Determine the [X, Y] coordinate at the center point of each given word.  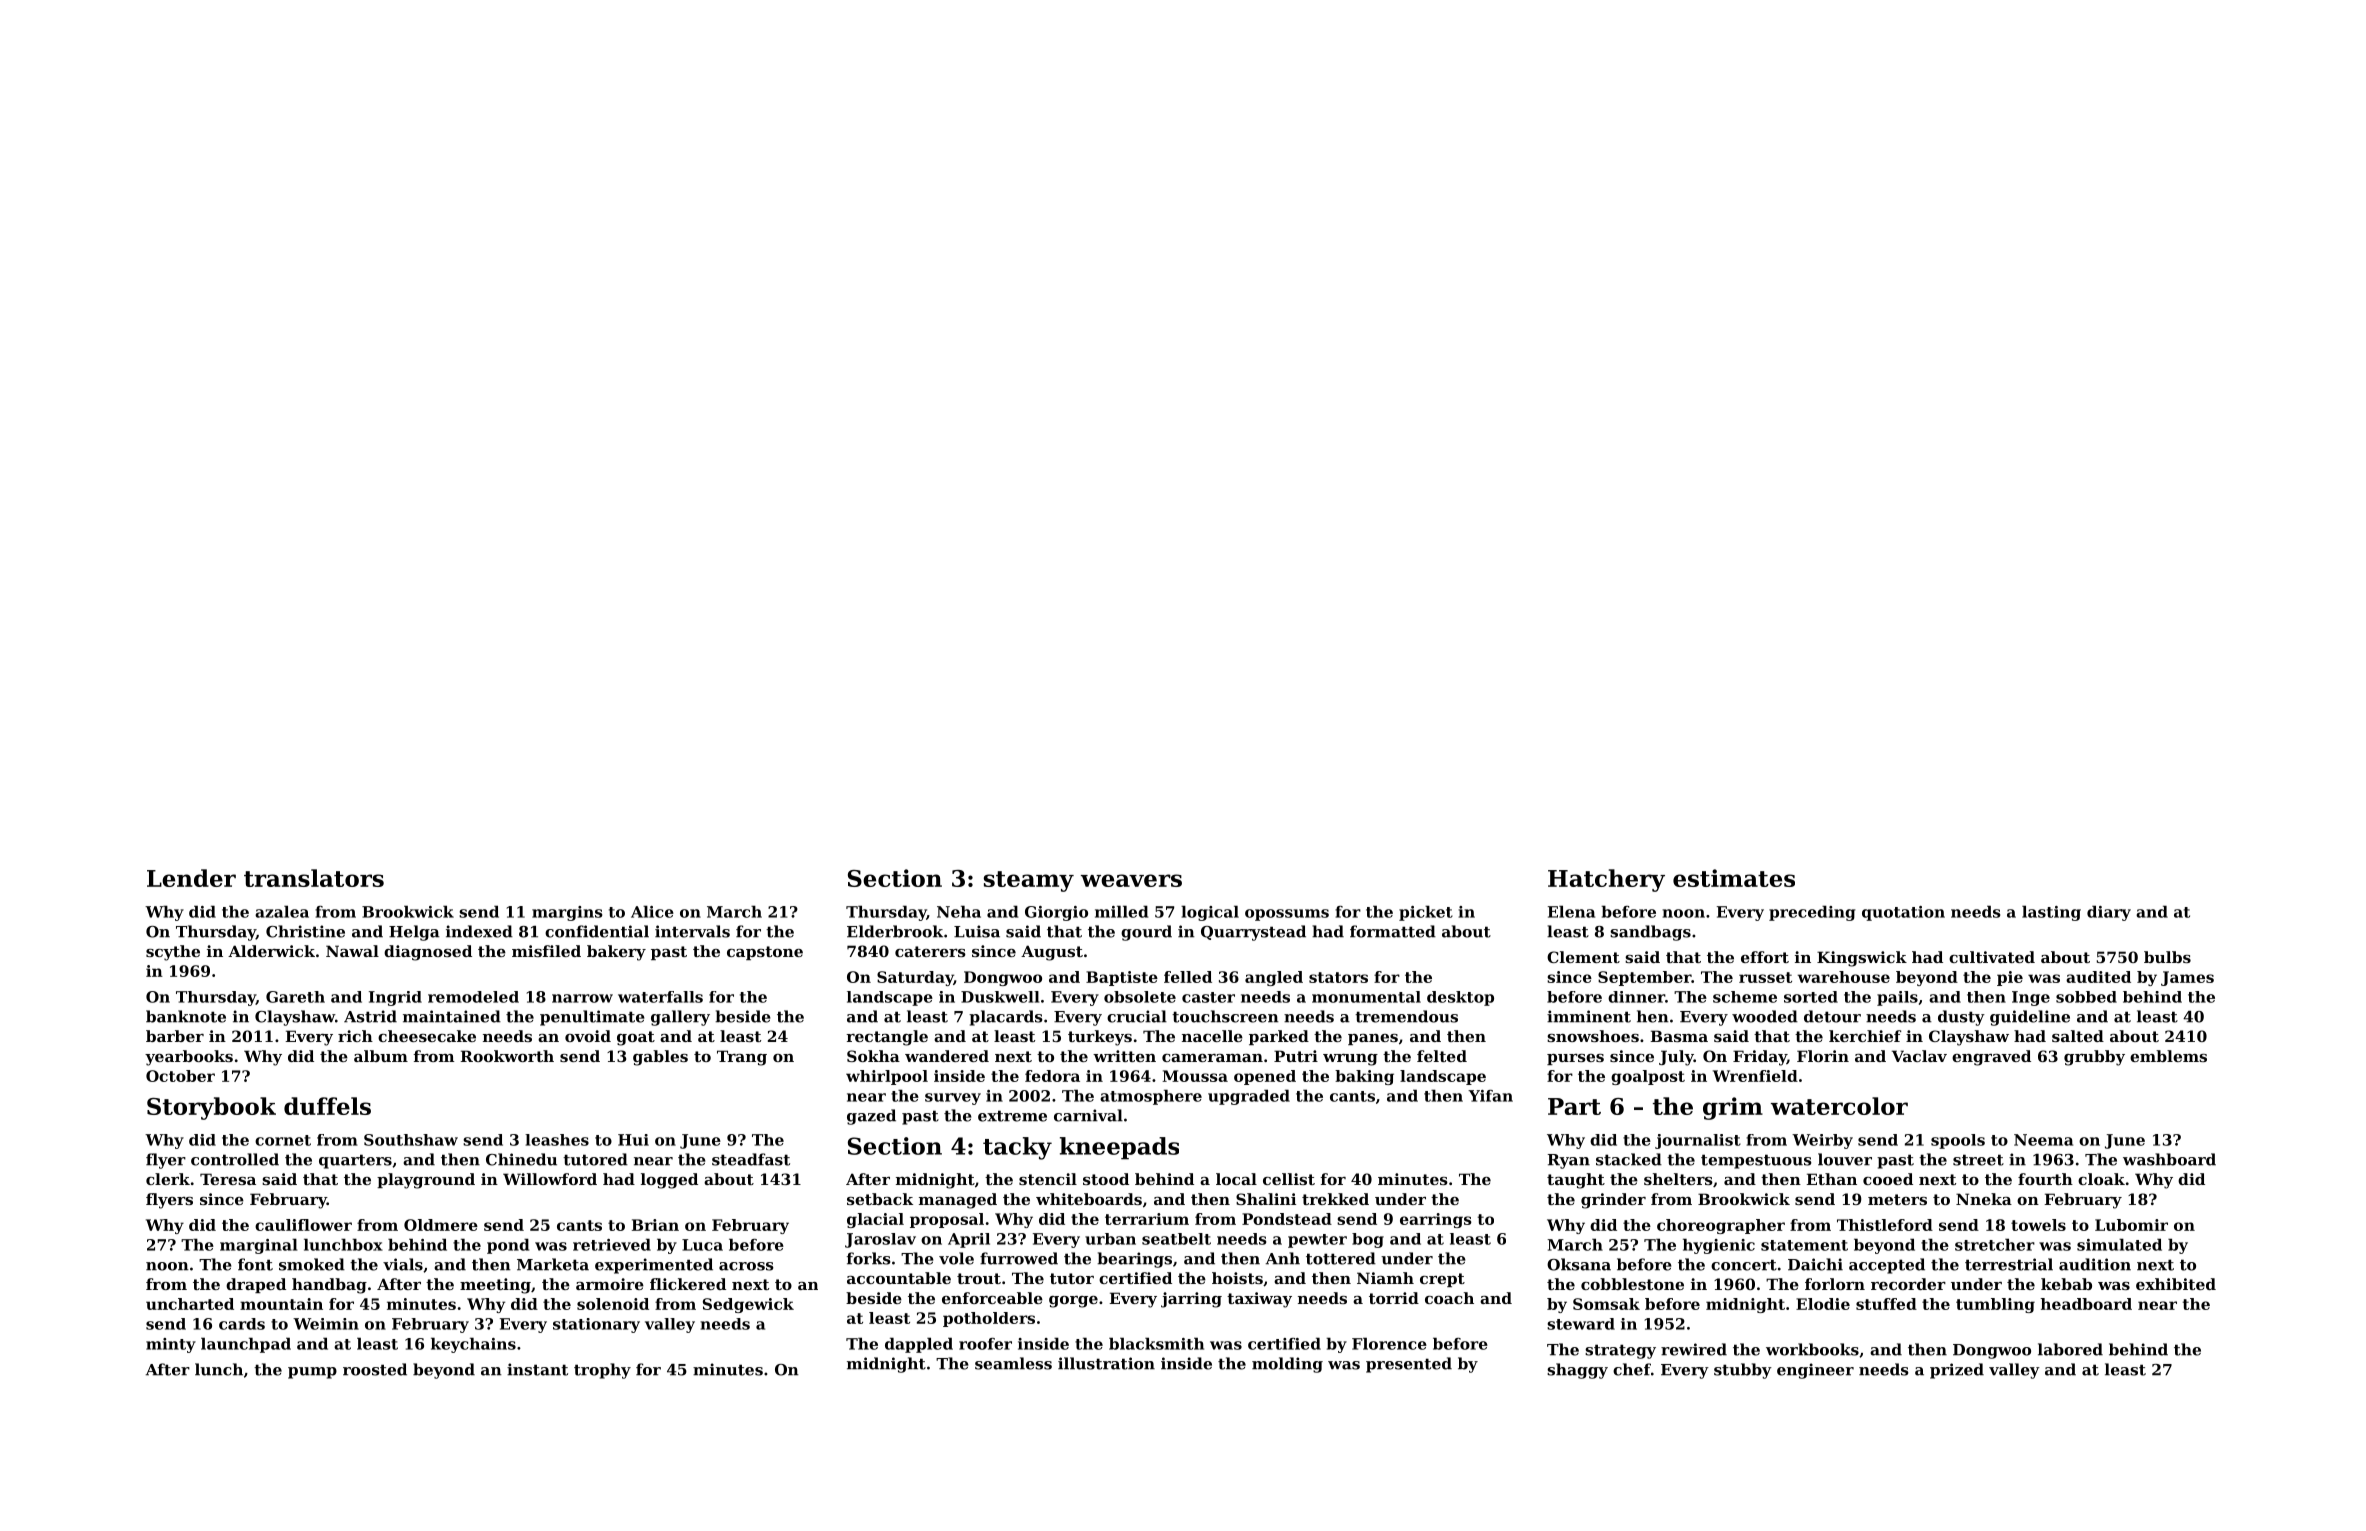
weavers [1131, 880]
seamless [1013, 1363]
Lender [191, 878]
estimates [1734, 878]
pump [312, 1373]
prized [1957, 1371]
